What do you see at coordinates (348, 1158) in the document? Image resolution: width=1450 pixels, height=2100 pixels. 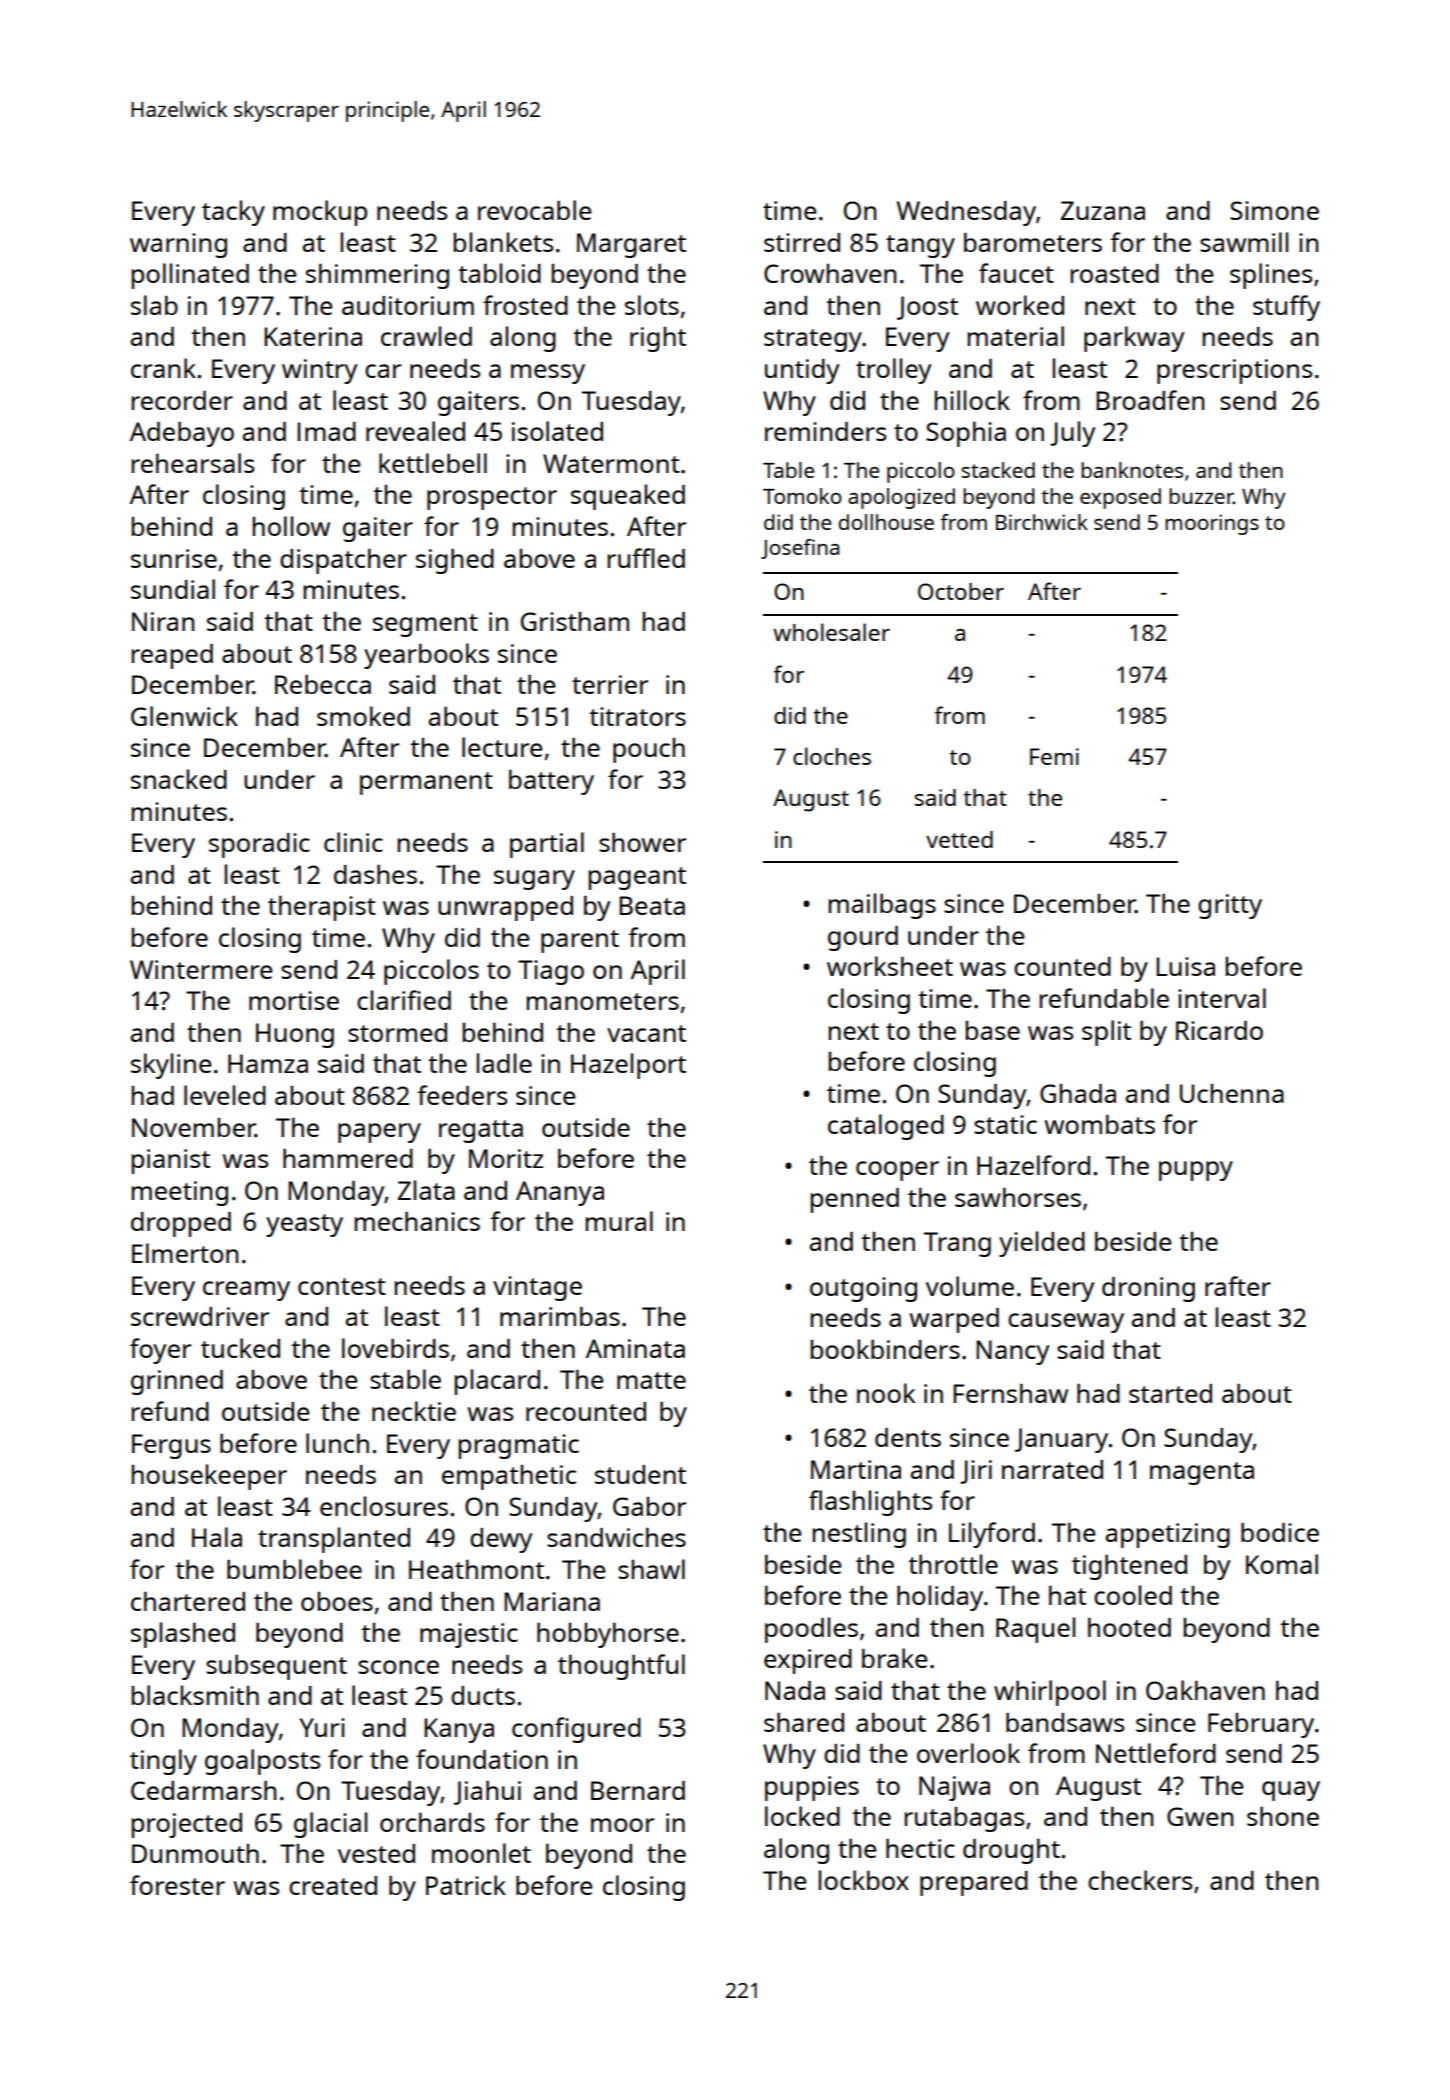 I see `hammered` at bounding box center [348, 1158].
